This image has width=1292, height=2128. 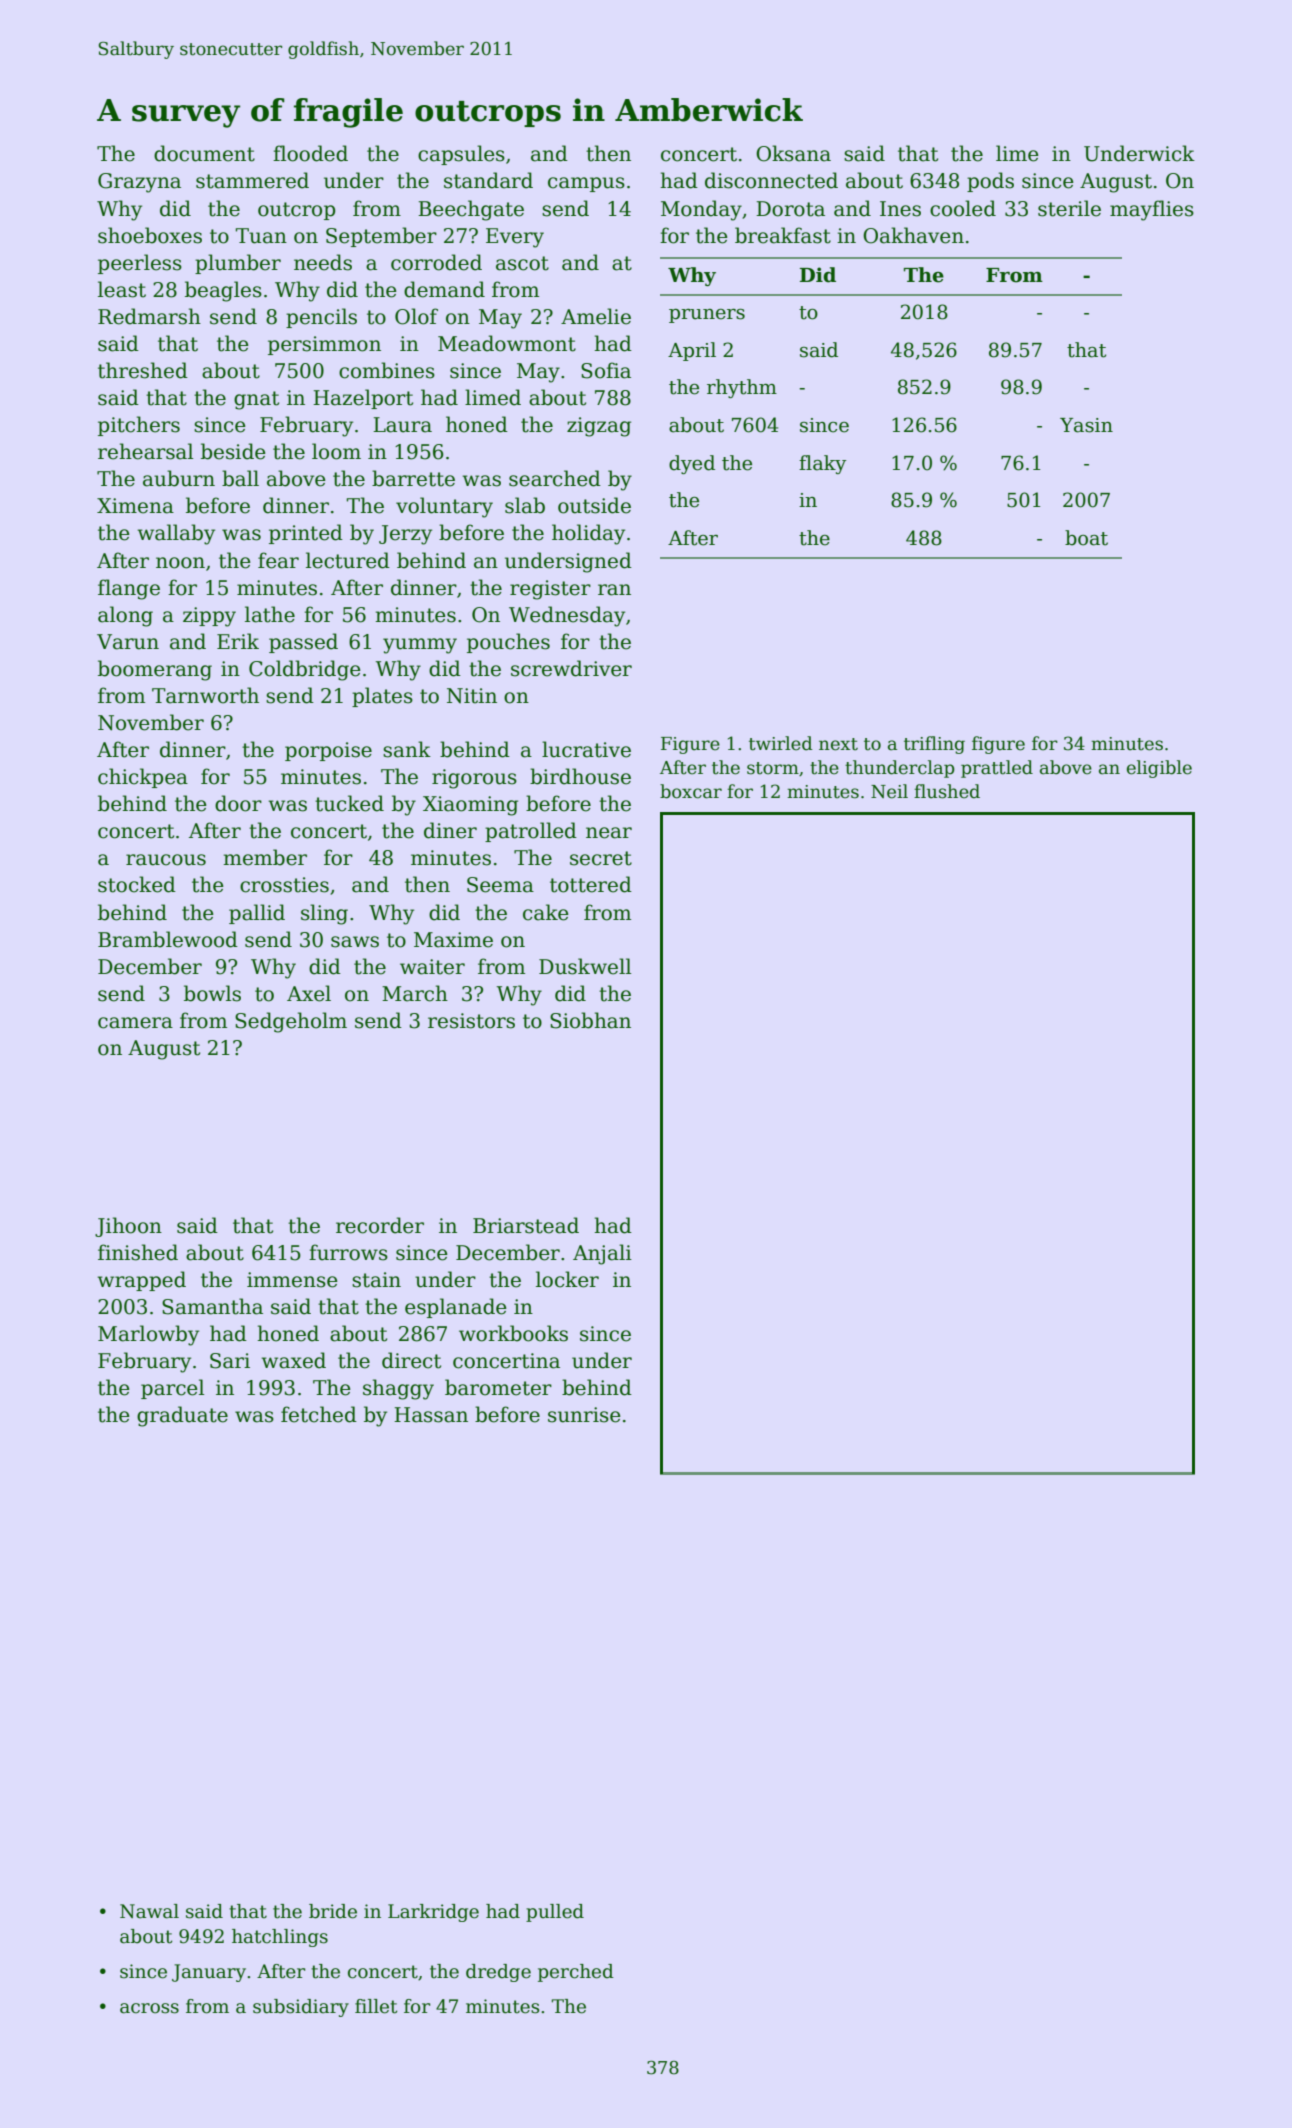 I want to click on pulled, so click(x=555, y=1913).
